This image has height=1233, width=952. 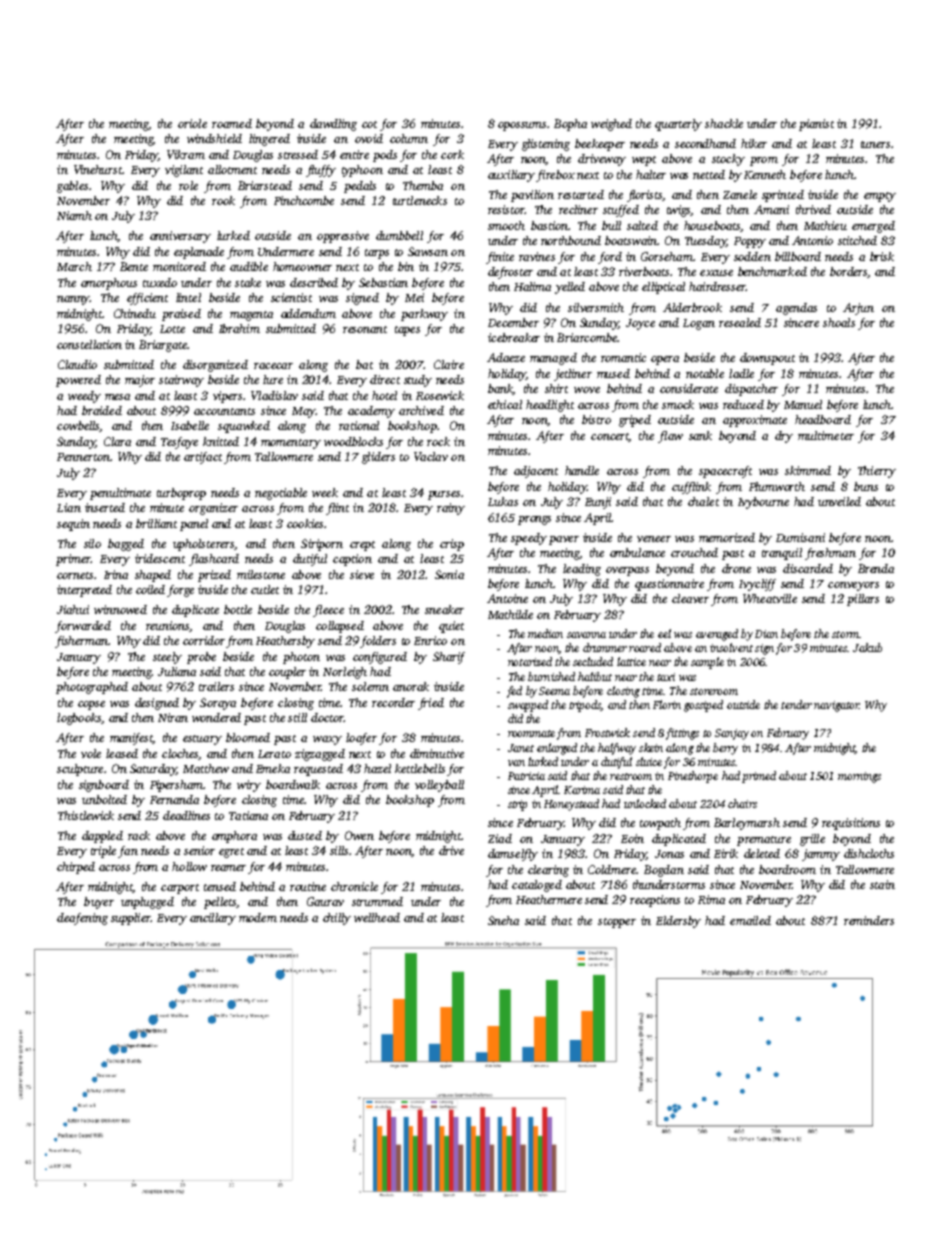 I want to click on Vinehurst, so click(x=98, y=169).
